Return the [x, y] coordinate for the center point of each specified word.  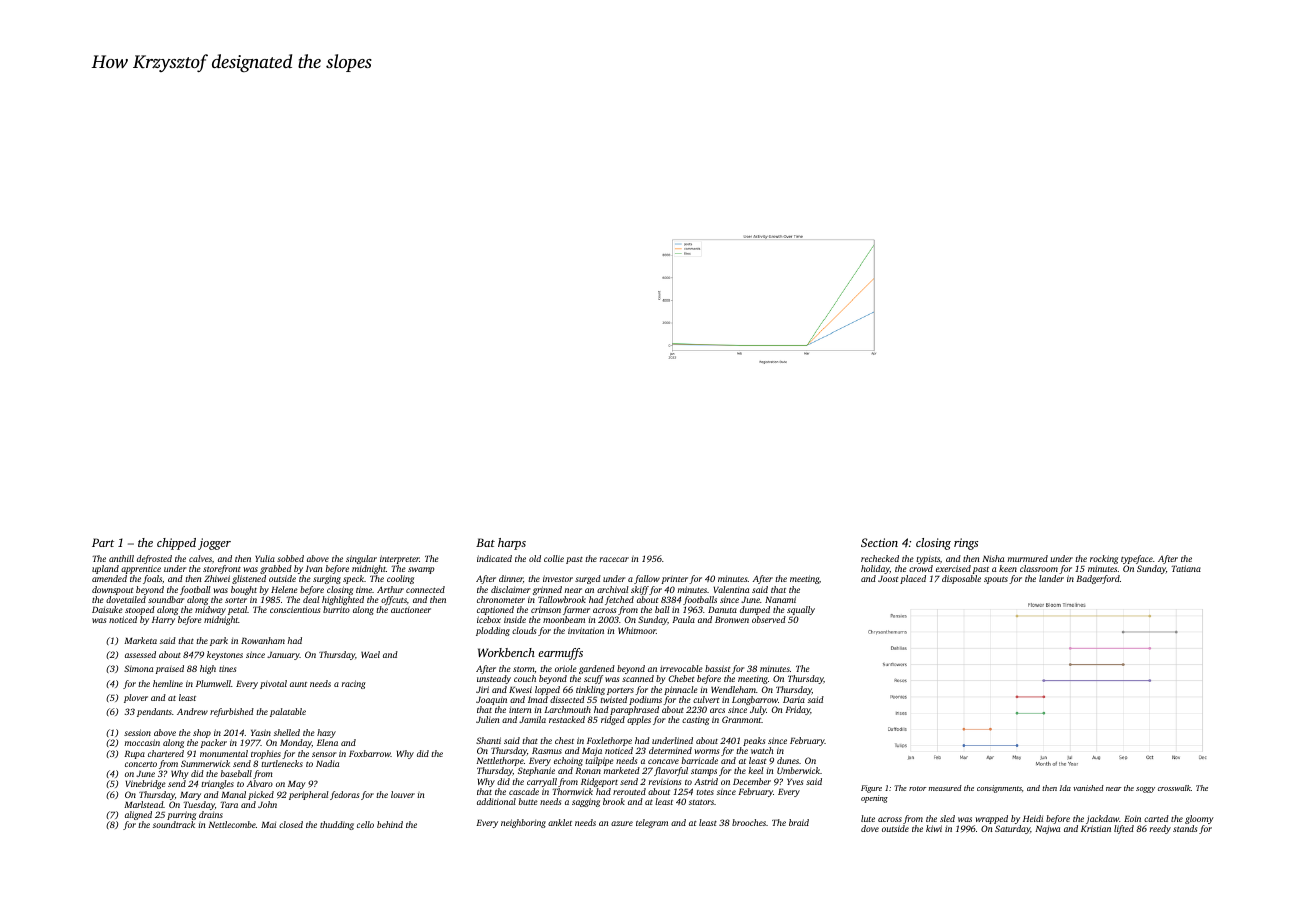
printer [675, 580]
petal [237, 610]
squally [801, 610]
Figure [871, 789]
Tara [229, 805]
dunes [788, 760]
